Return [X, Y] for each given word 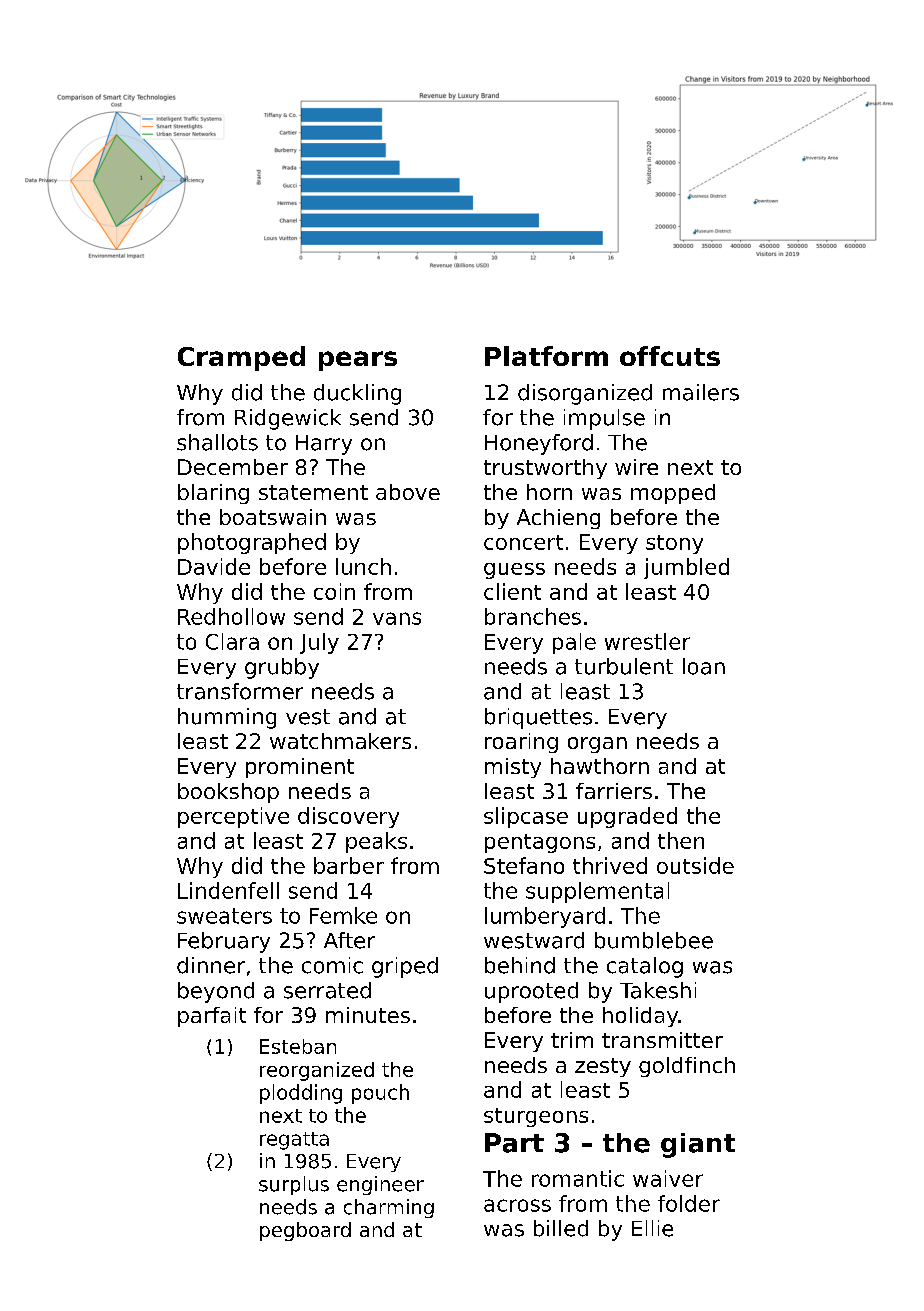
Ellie [652, 1228]
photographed [252, 543]
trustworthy [545, 469]
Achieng [558, 519]
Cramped [241, 358]
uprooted [531, 992]
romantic [578, 1178]
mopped [673, 494]
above [408, 492]
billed [561, 1228]
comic [332, 965]
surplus [294, 1185]
